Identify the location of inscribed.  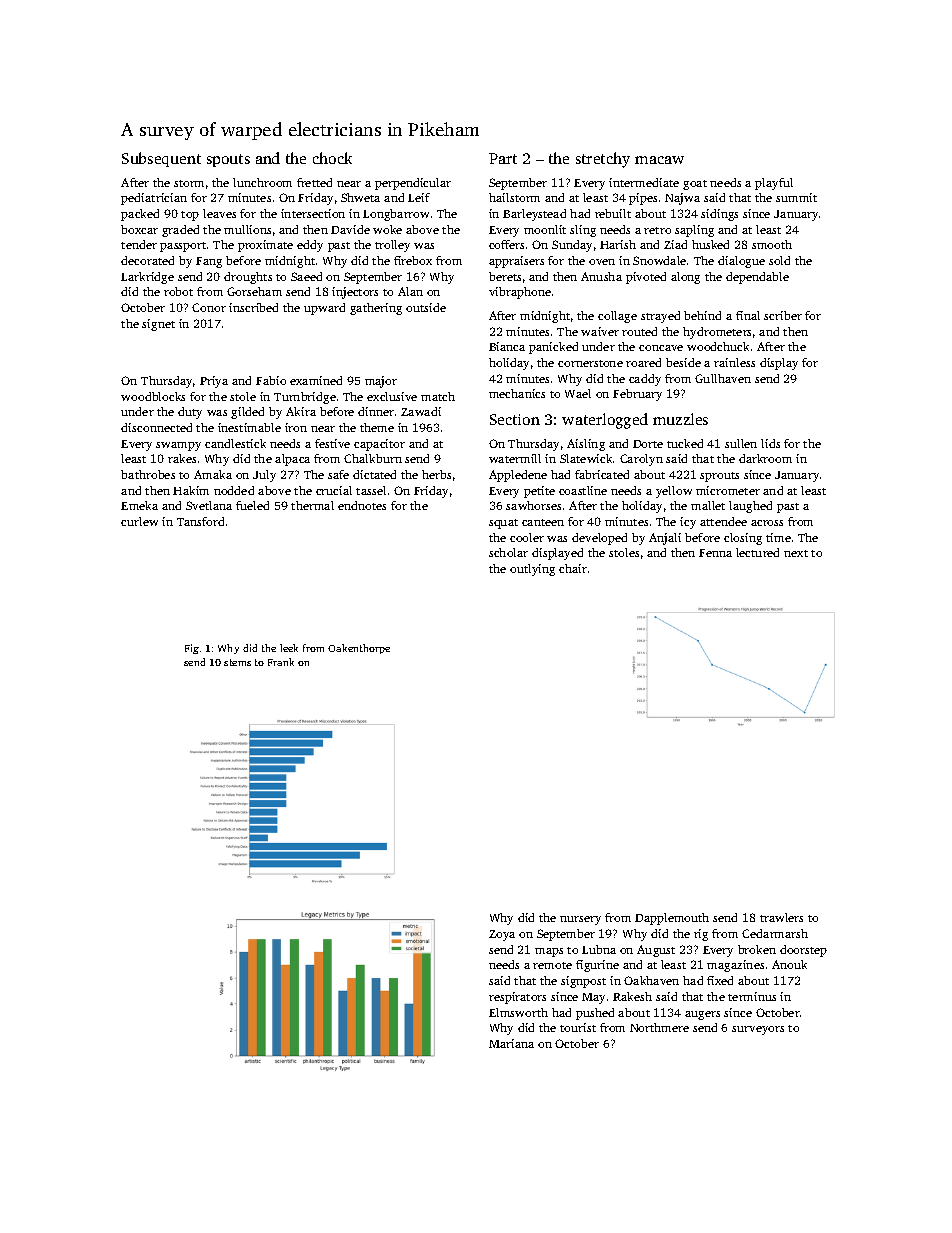
(253, 307).
